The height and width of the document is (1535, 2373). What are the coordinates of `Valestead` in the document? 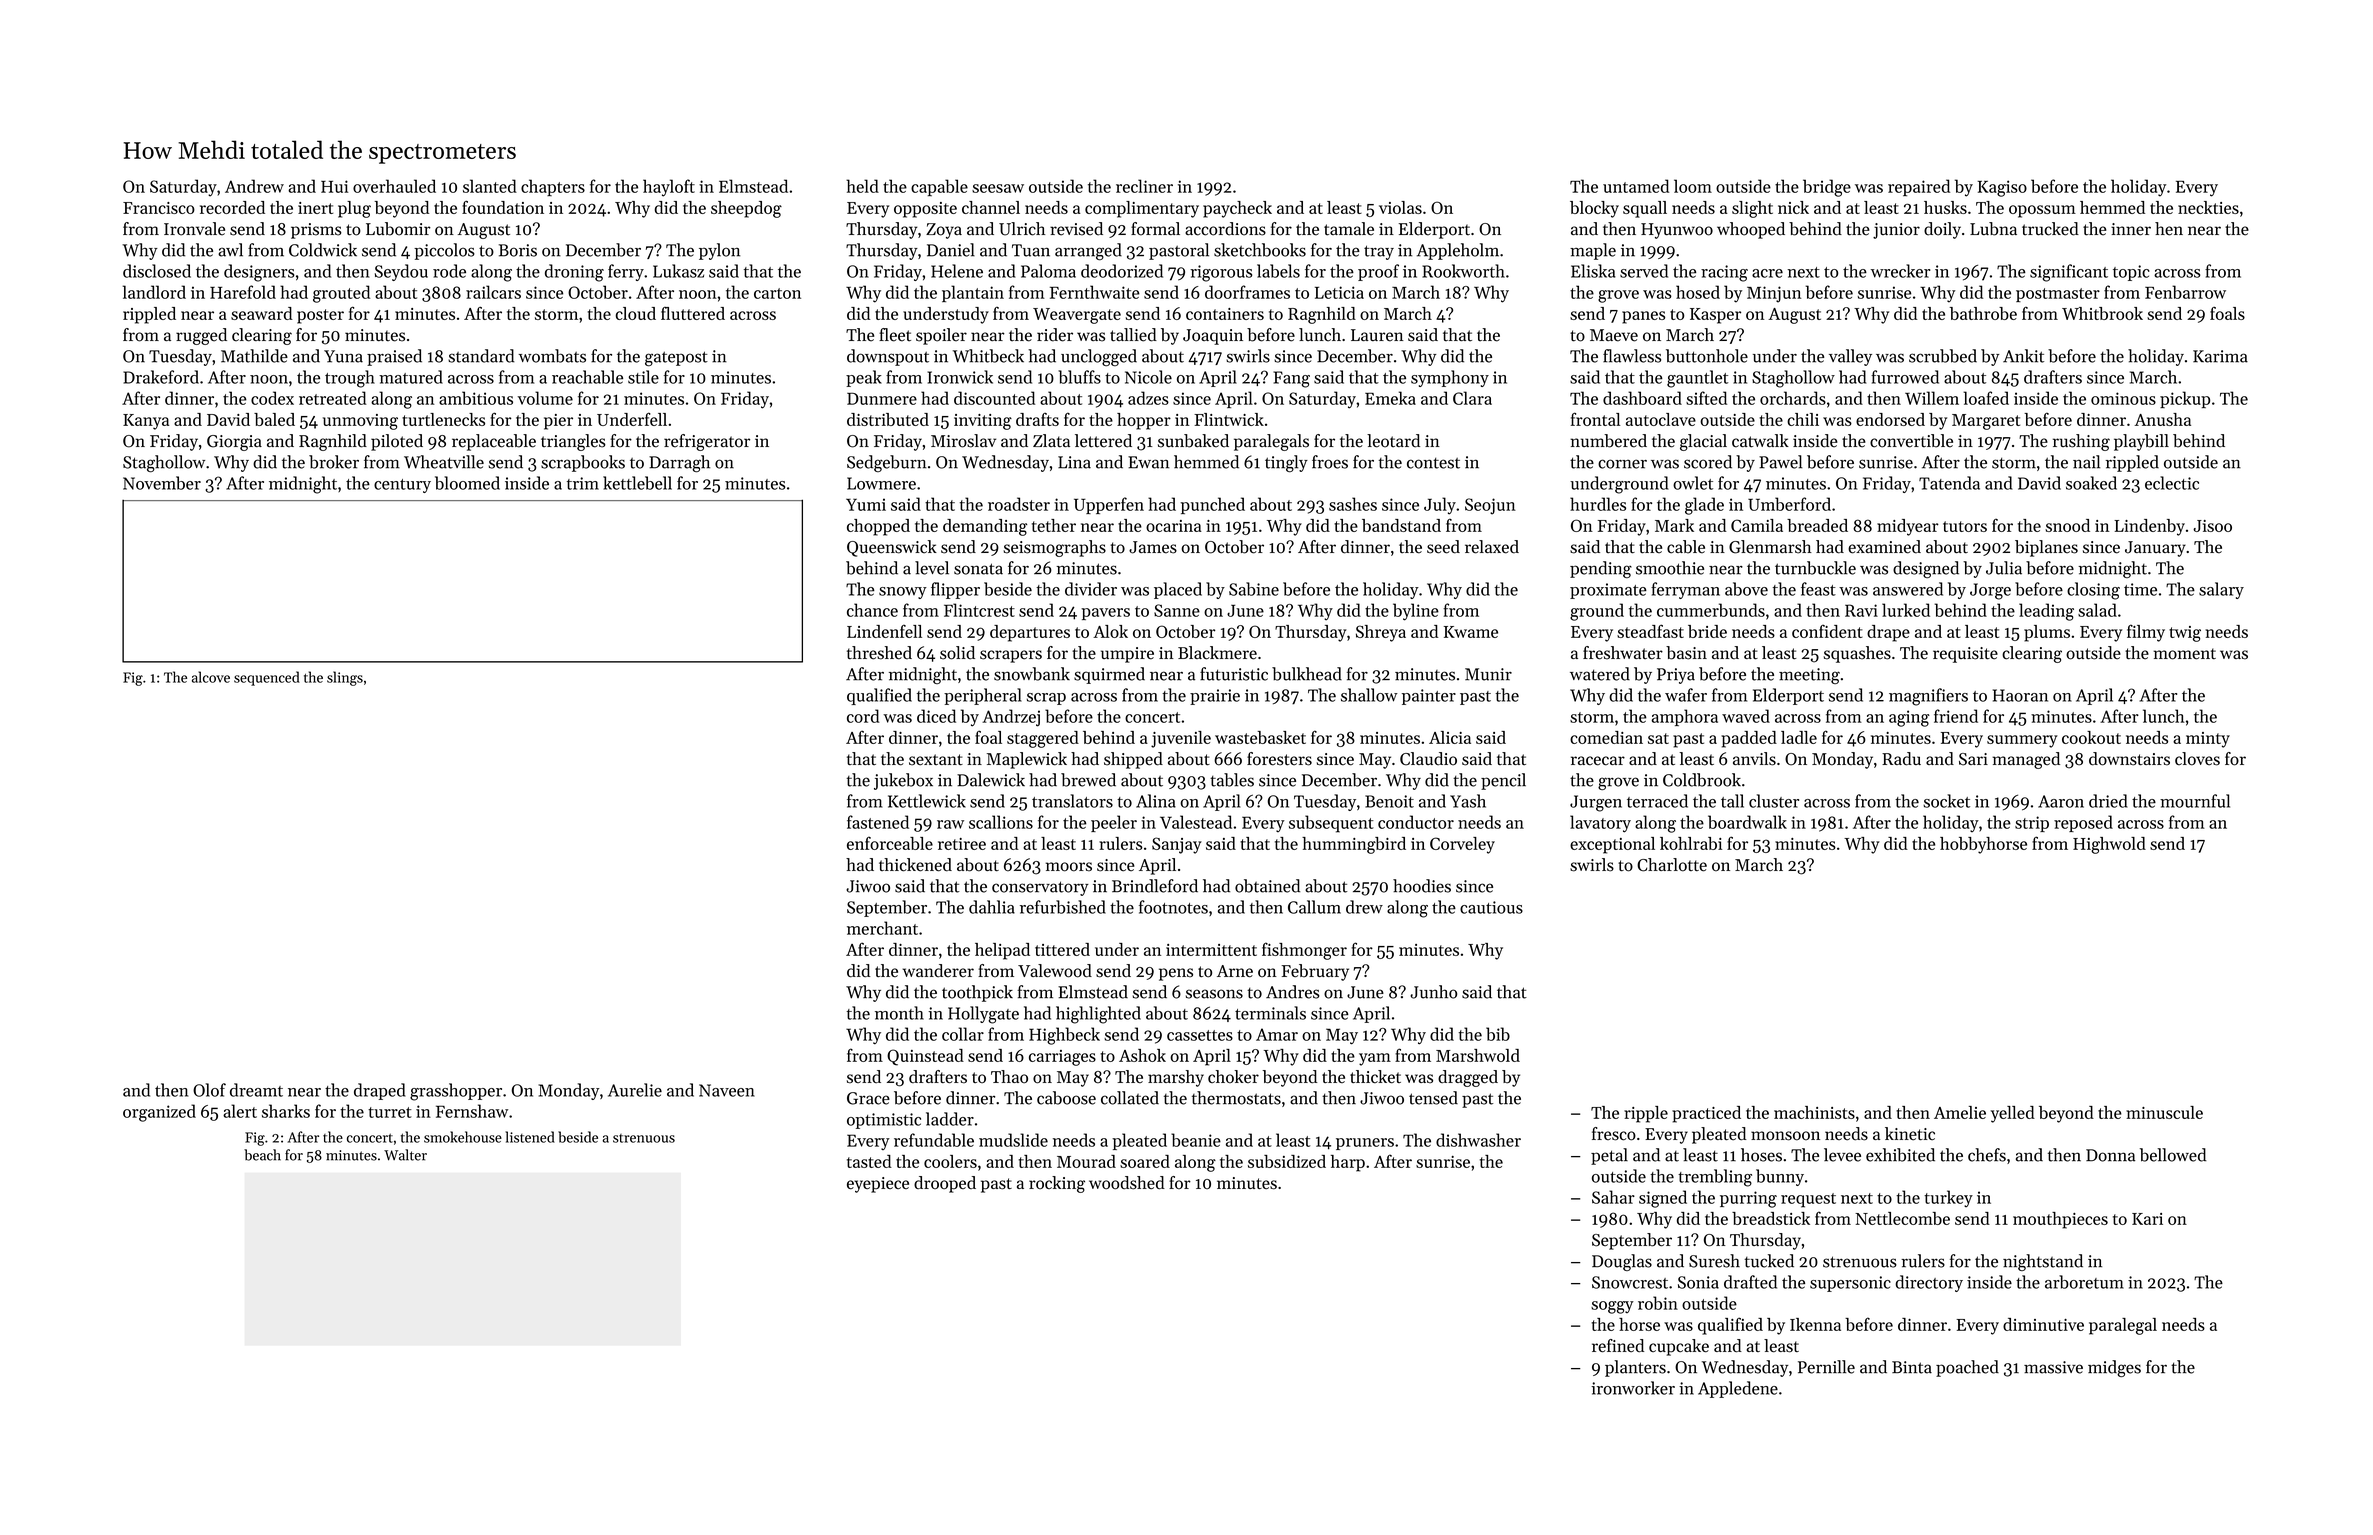 It's located at (1196, 822).
